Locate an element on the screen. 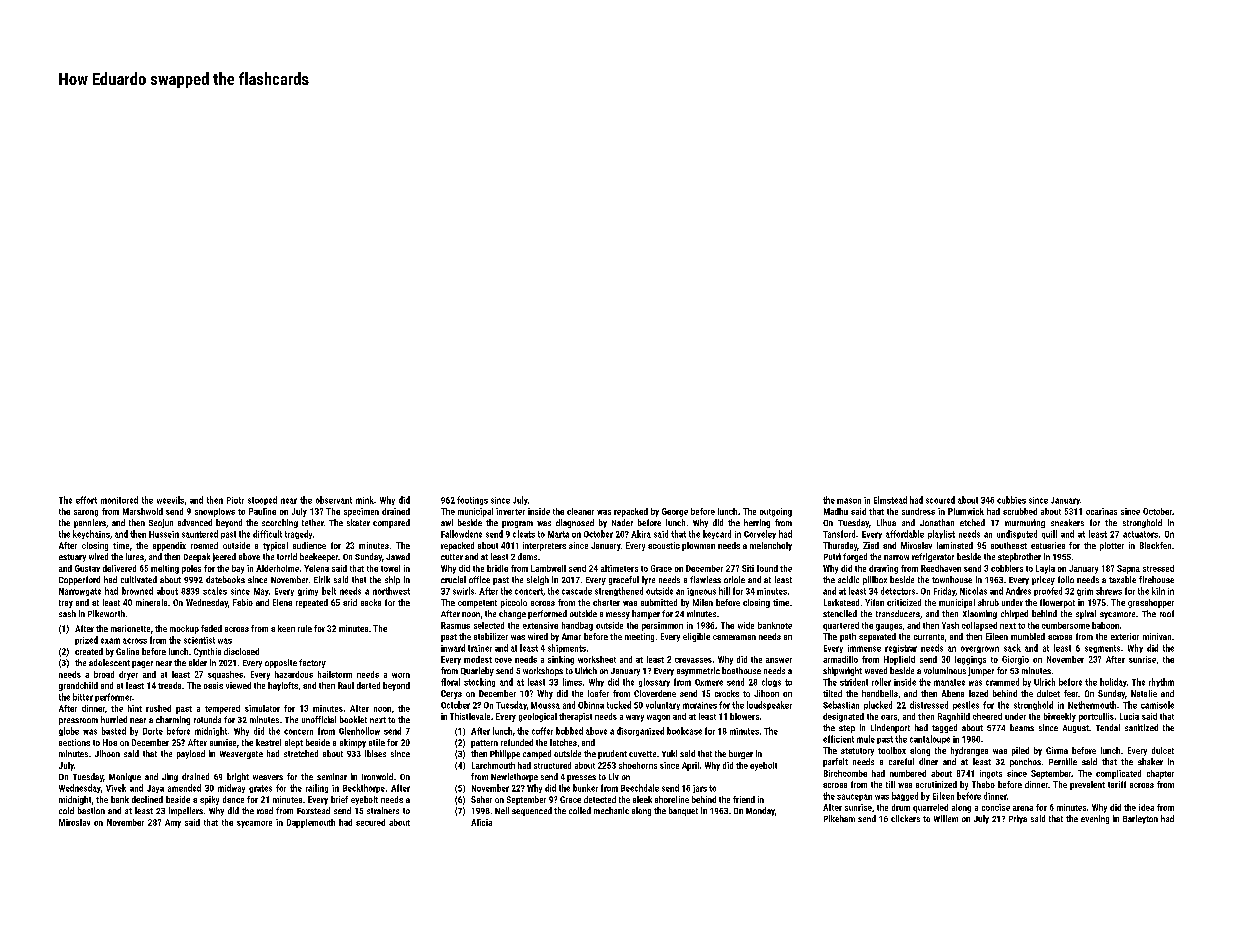 This screenshot has height=952, width=1233. rhythm is located at coordinates (1161, 682).
